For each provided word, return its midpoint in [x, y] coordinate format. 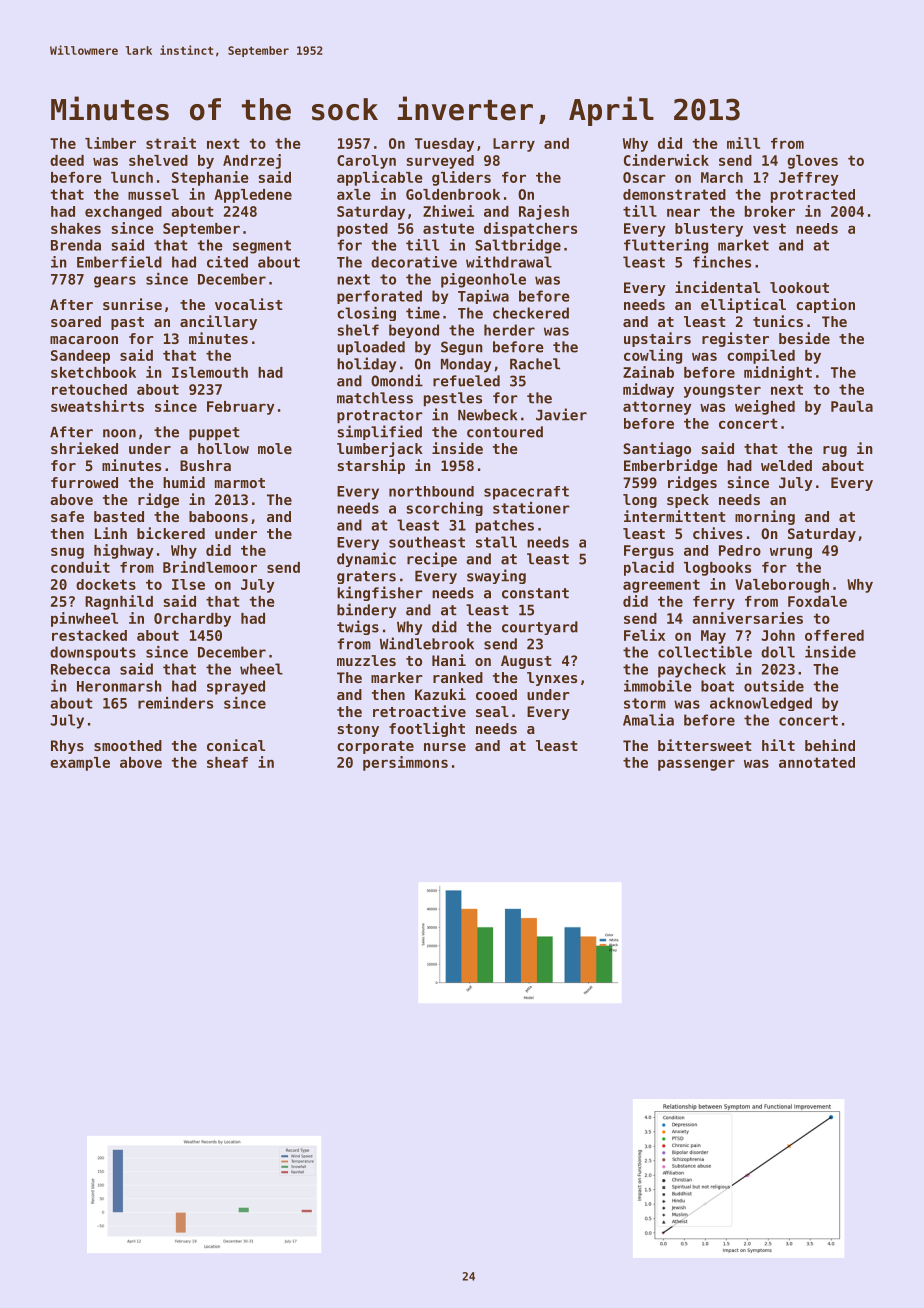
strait [171, 143]
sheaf [227, 762]
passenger [696, 765]
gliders [461, 178]
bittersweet [705, 745]
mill [743, 143]
